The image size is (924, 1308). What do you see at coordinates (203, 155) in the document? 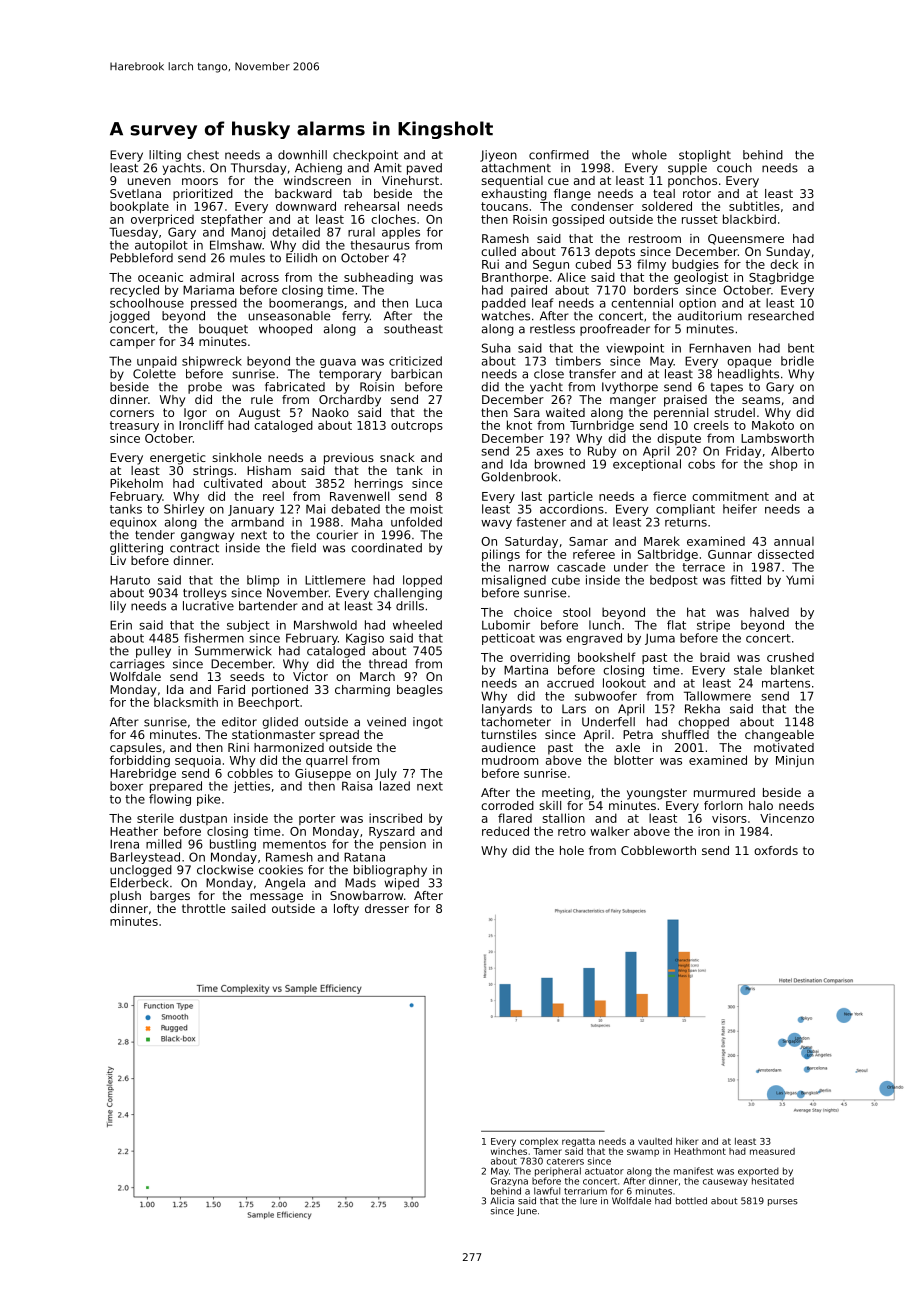
I see `chest` at bounding box center [203, 155].
